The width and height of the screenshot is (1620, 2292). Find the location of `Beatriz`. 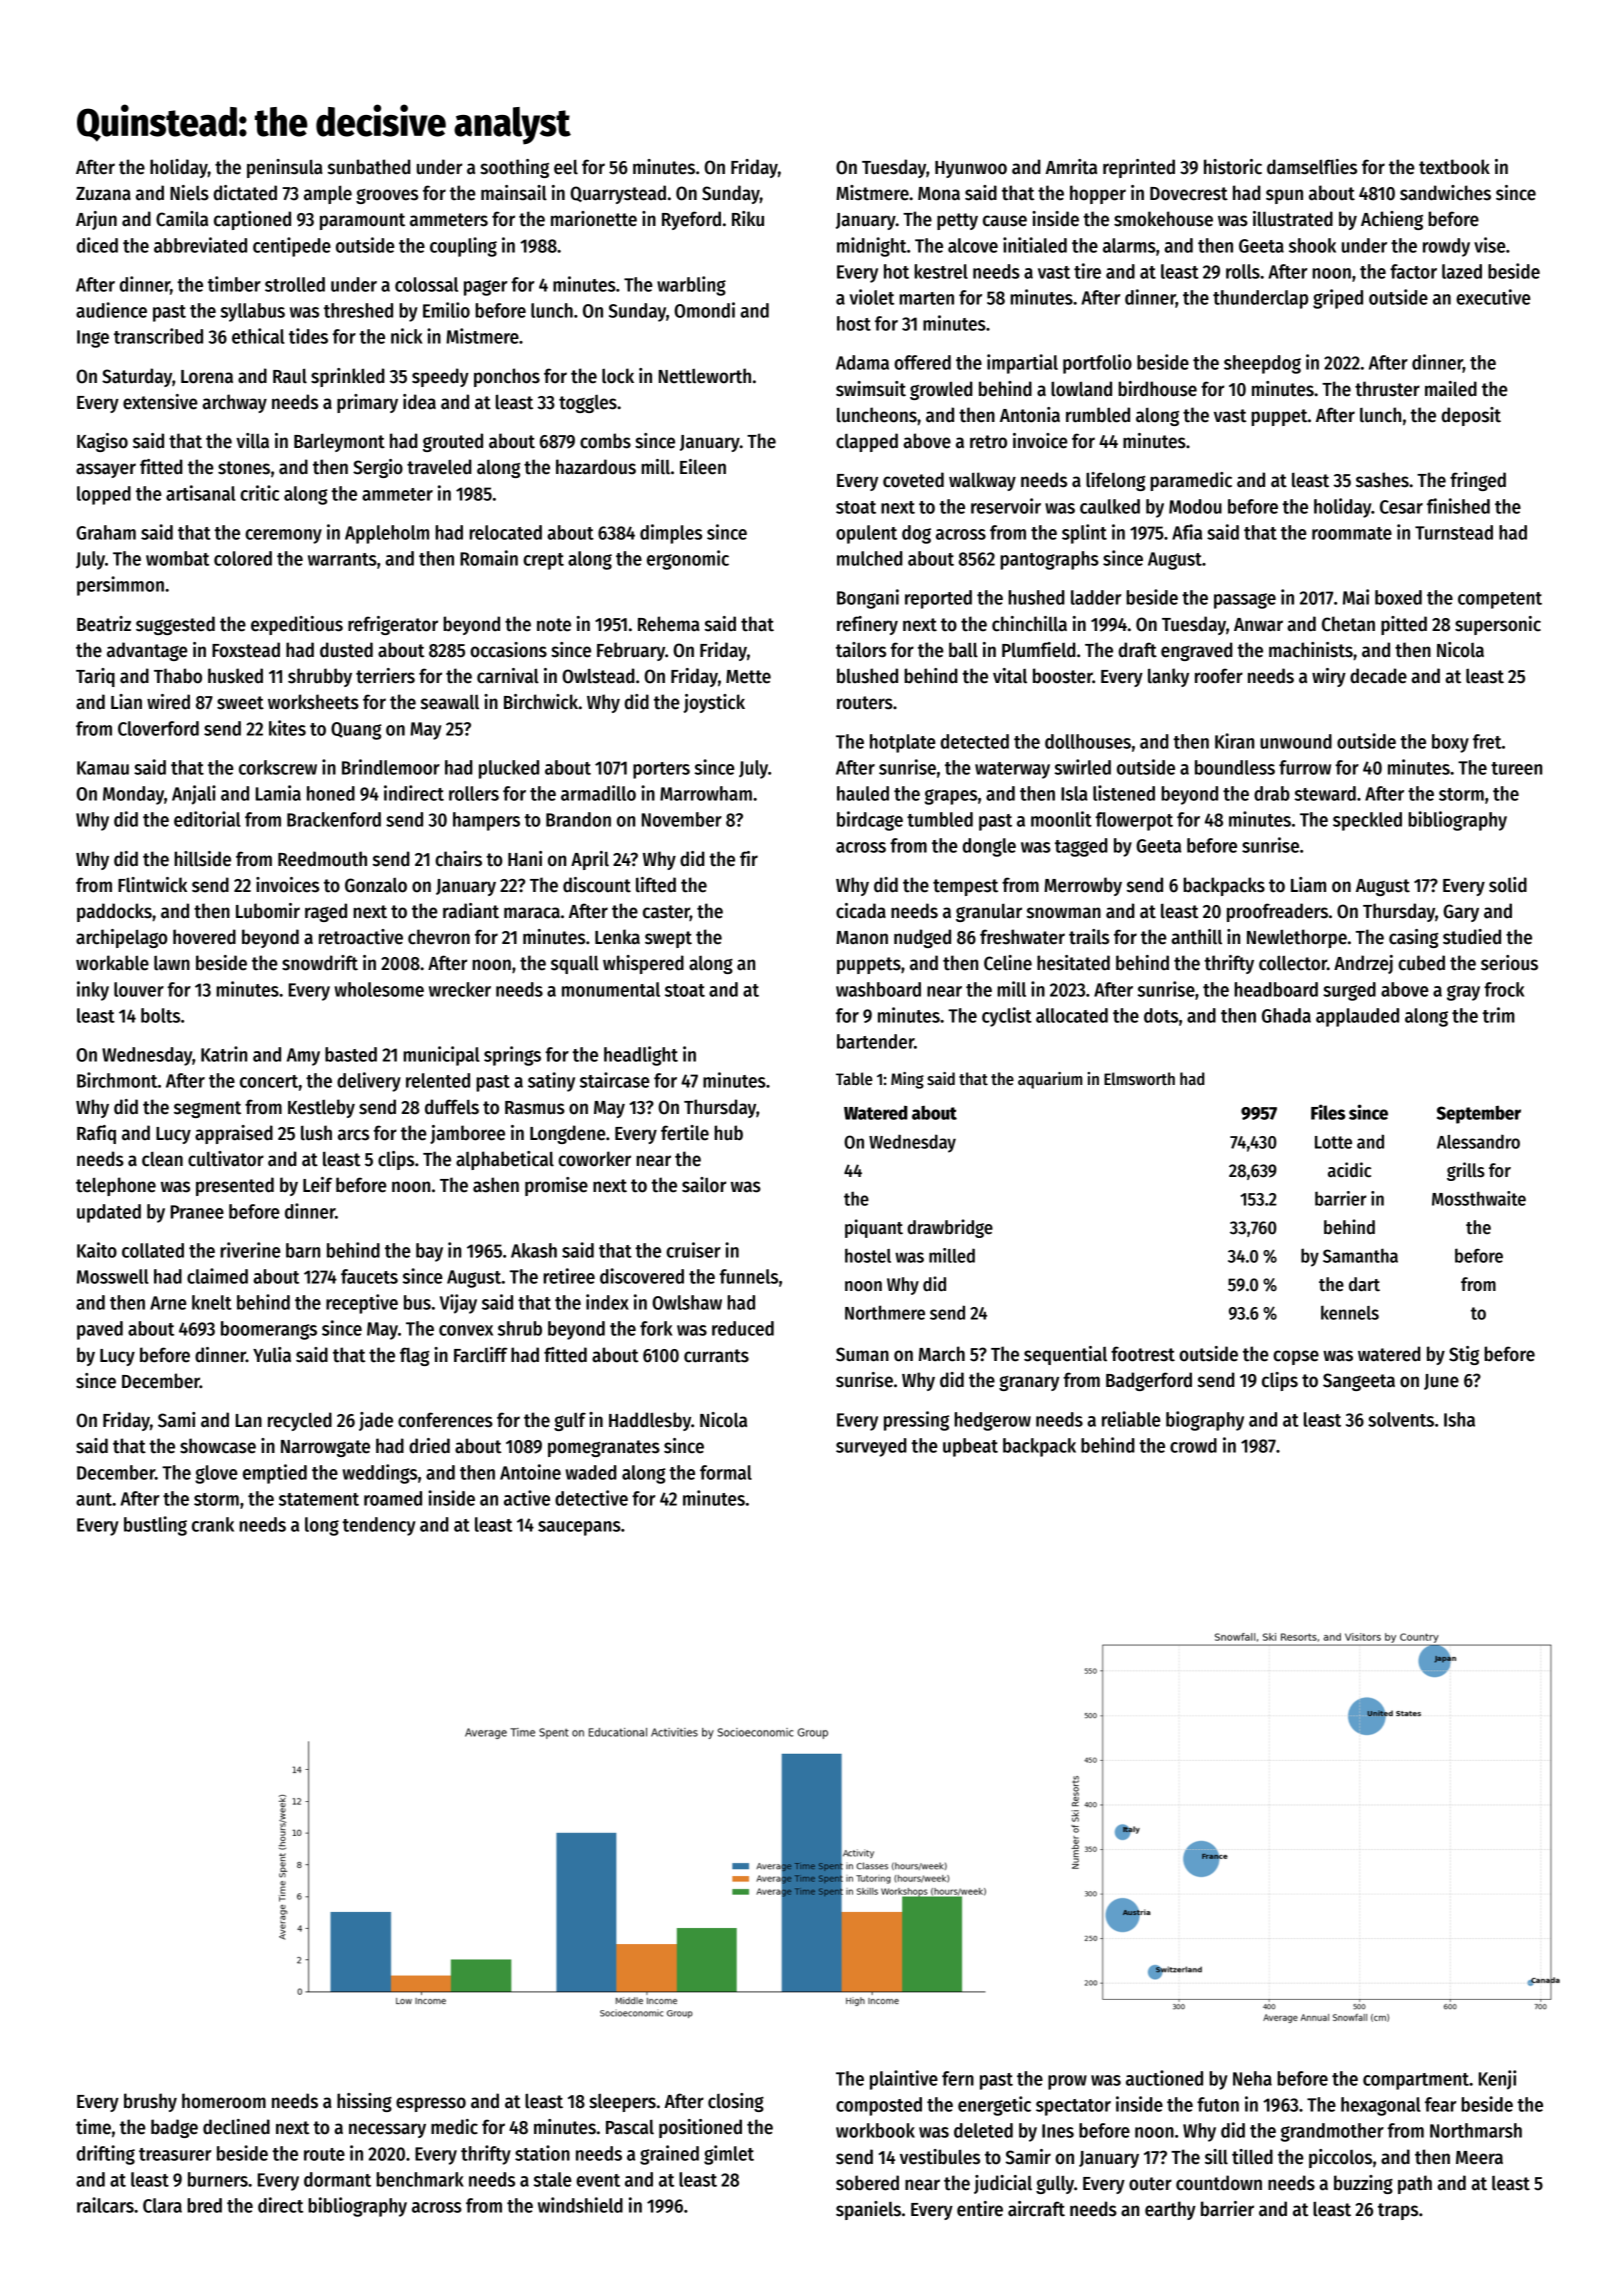

Beatriz is located at coordinates (104, 624).
